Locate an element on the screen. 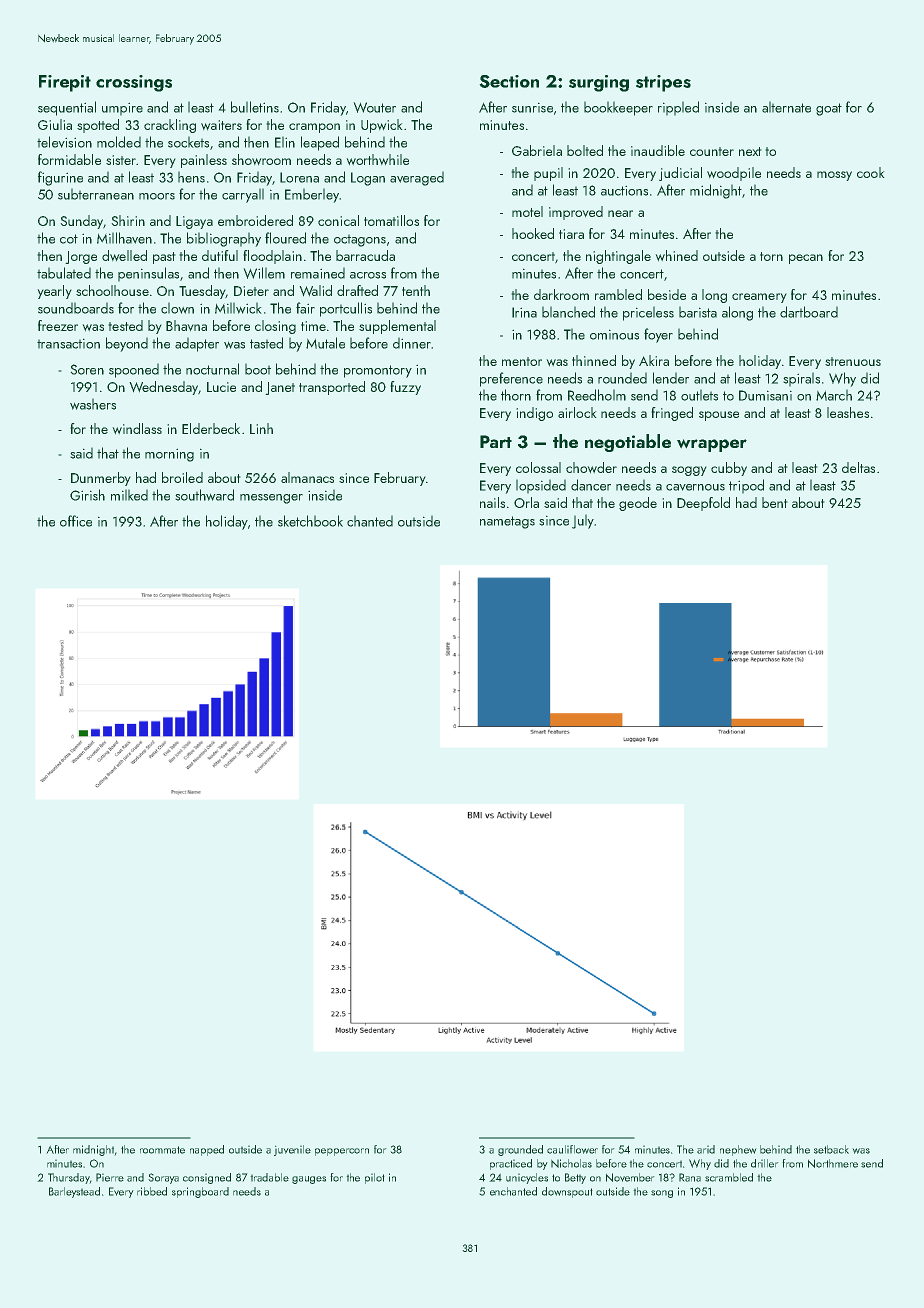 The width and height of the screenshot is (924, 1308). figurine is located at coordinates (60, 178).
